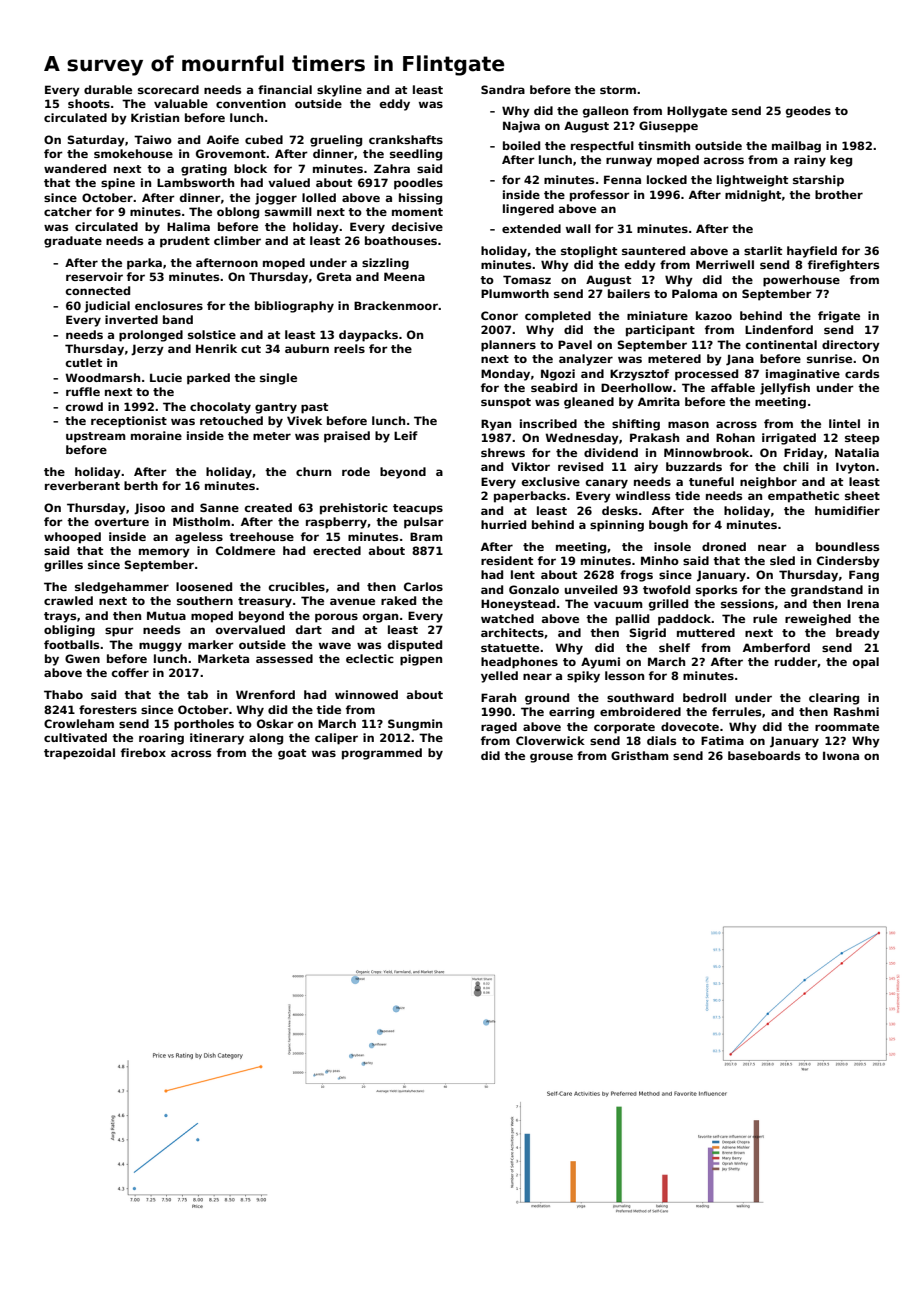  Describe the element at coordinates (589, 252) in the document. I see `stoplight` at that location.
